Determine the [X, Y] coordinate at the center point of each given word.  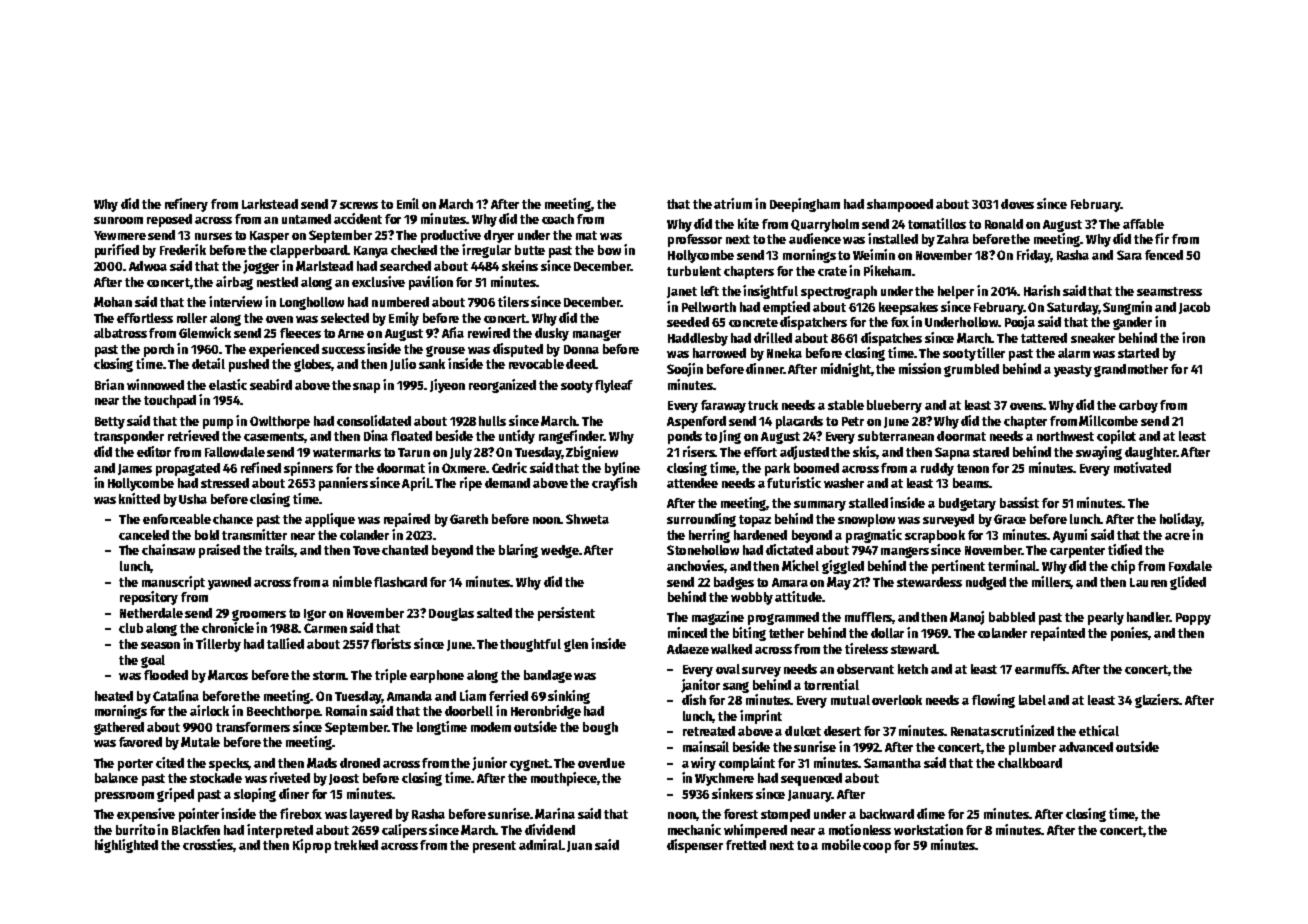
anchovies [696, 566]
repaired [407, 520]
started [1138, 353]
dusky [552, 334]
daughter [1150, 453]
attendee [692, 483]
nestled [277, 282]
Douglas [451, 614]
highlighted [126, 846]
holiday [1180, 520]
